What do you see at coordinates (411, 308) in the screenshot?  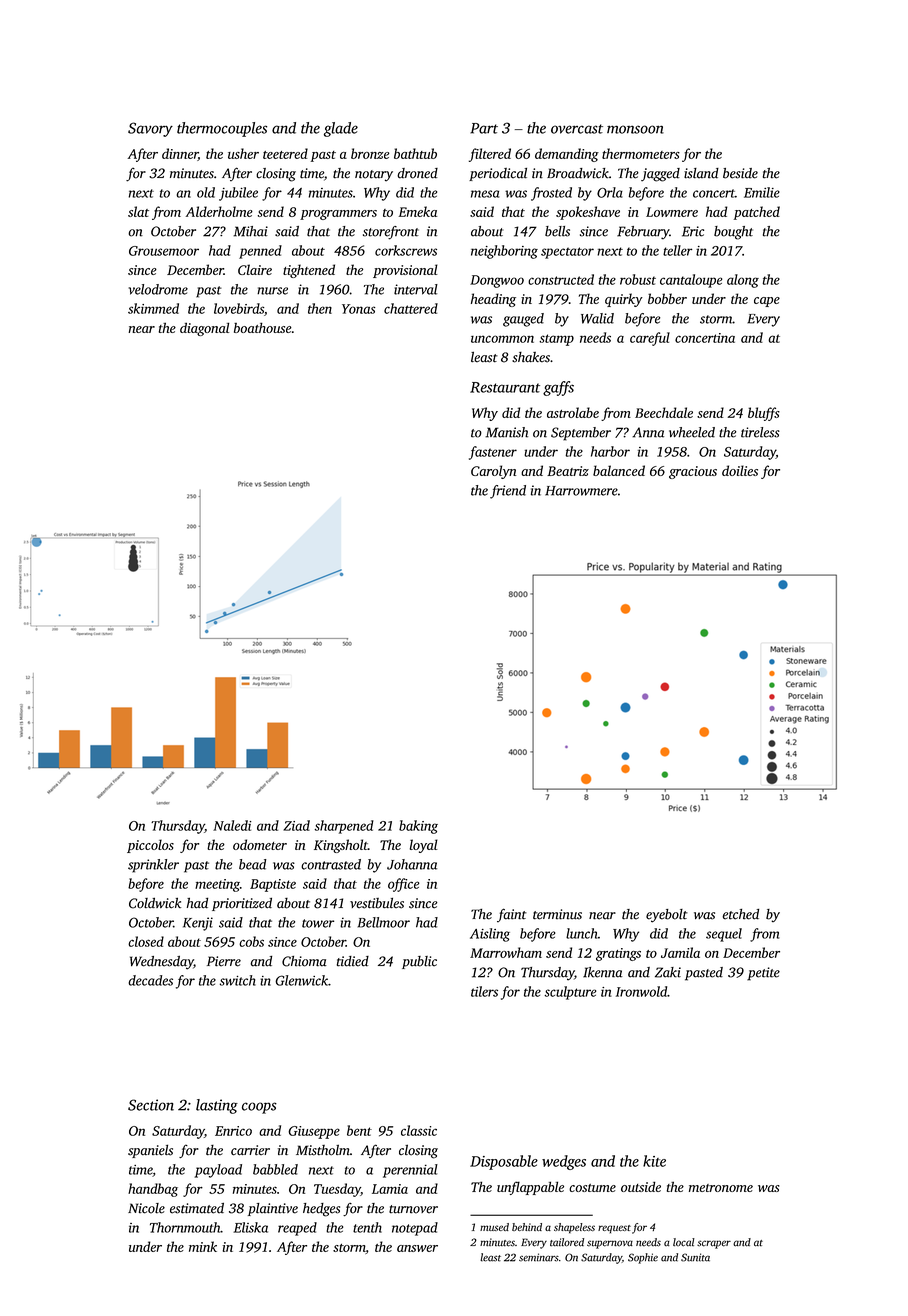 I see `chattered` at bounding box center [411, 308].
